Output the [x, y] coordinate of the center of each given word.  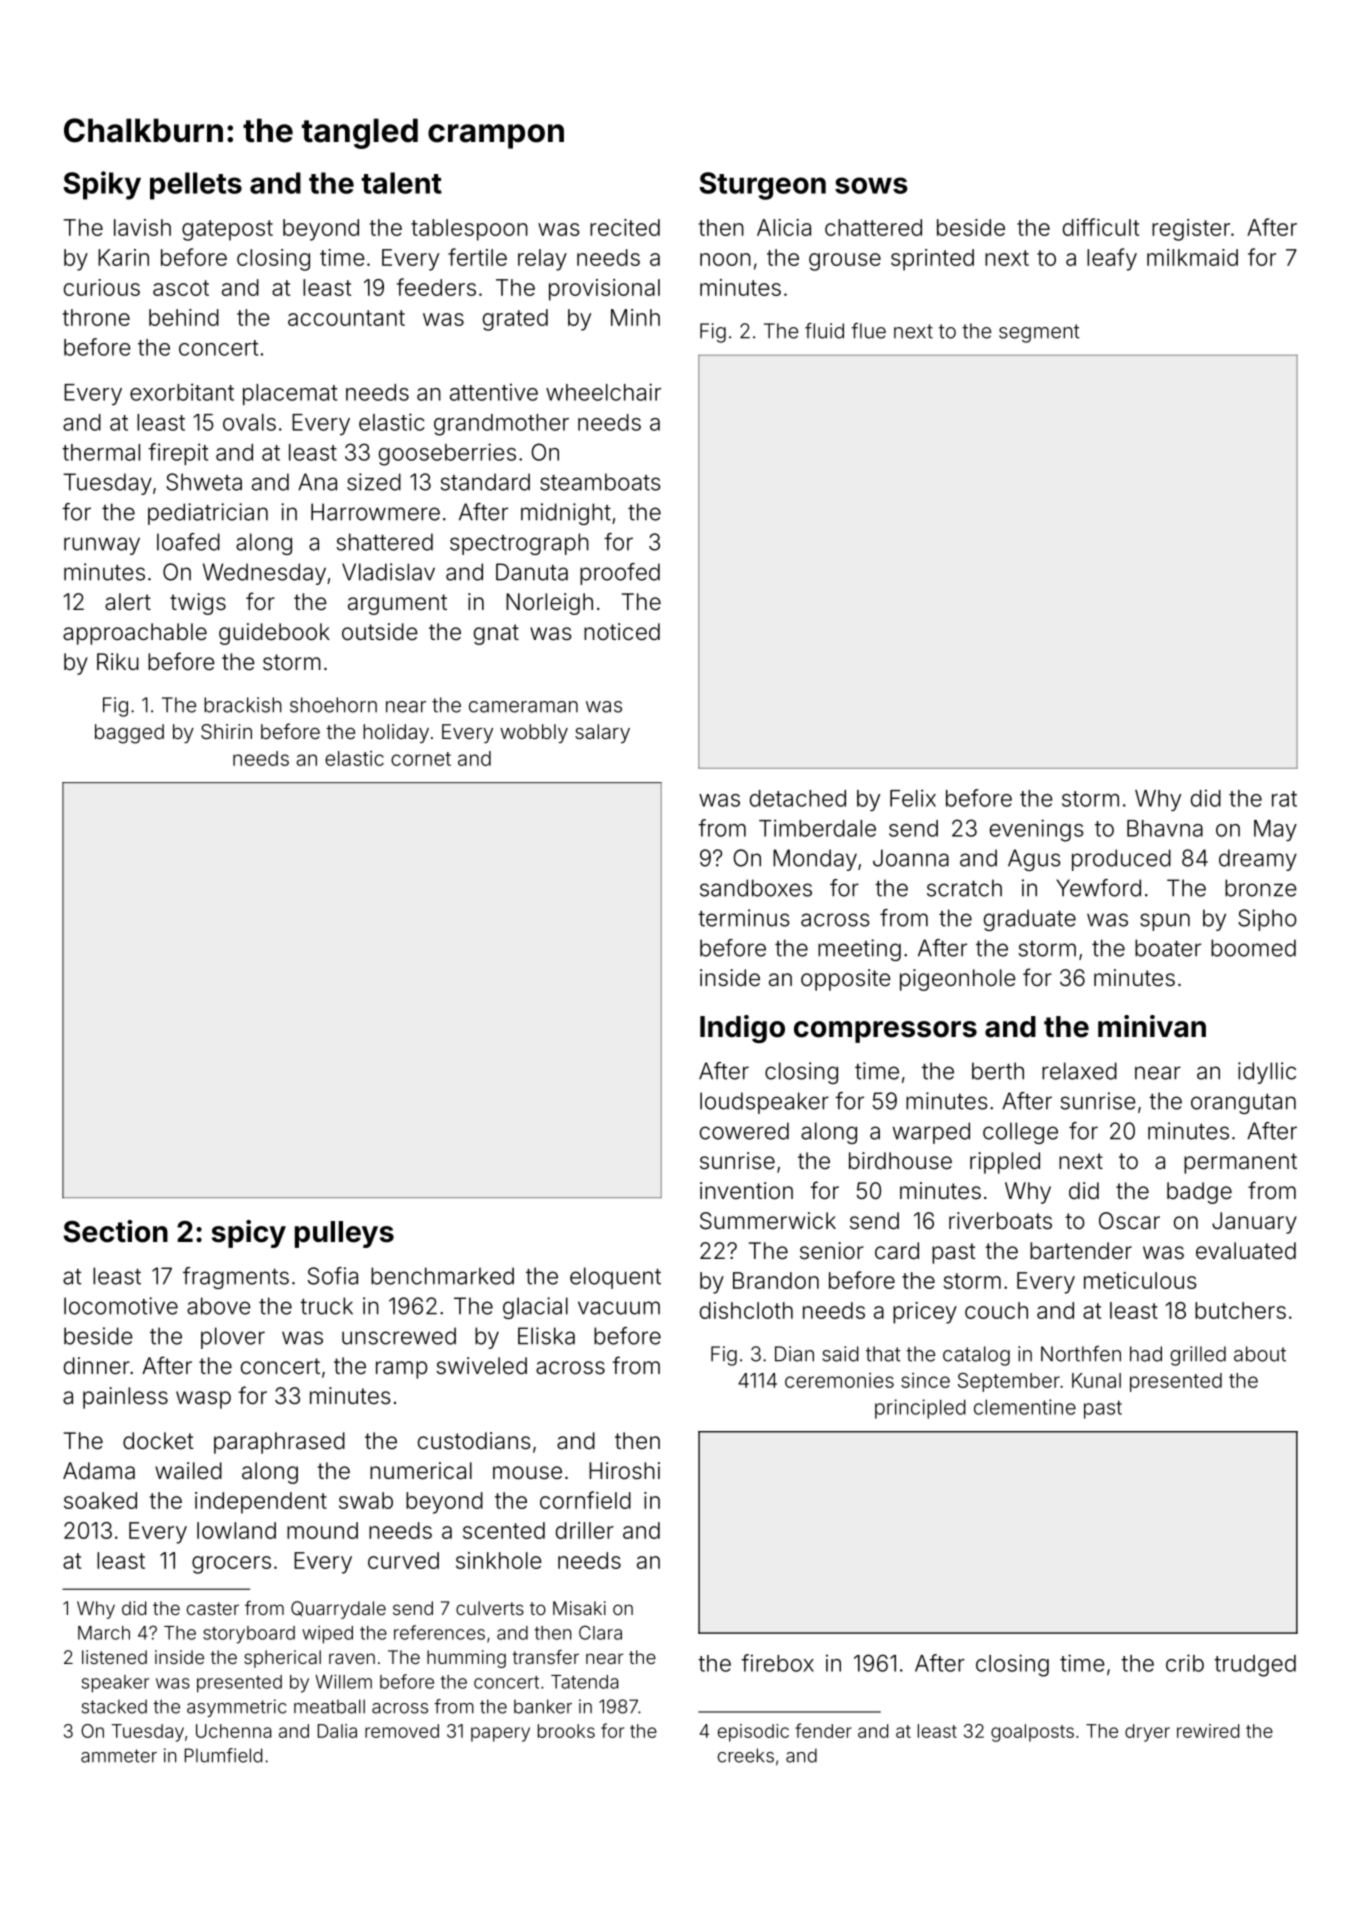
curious [102, 287]
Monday [815, 860]
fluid [824, 331]
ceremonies [839, 1380]
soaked [100, 1500]
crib [1185, 1663]
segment [1039, 333]
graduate [1030, 920]
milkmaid [1192, 257]
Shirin [226, 731]
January [1254, 1223]
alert [128, 602]
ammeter [119, 1756]
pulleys [344, 1234]
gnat [496, 634]
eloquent [615, 1278]
